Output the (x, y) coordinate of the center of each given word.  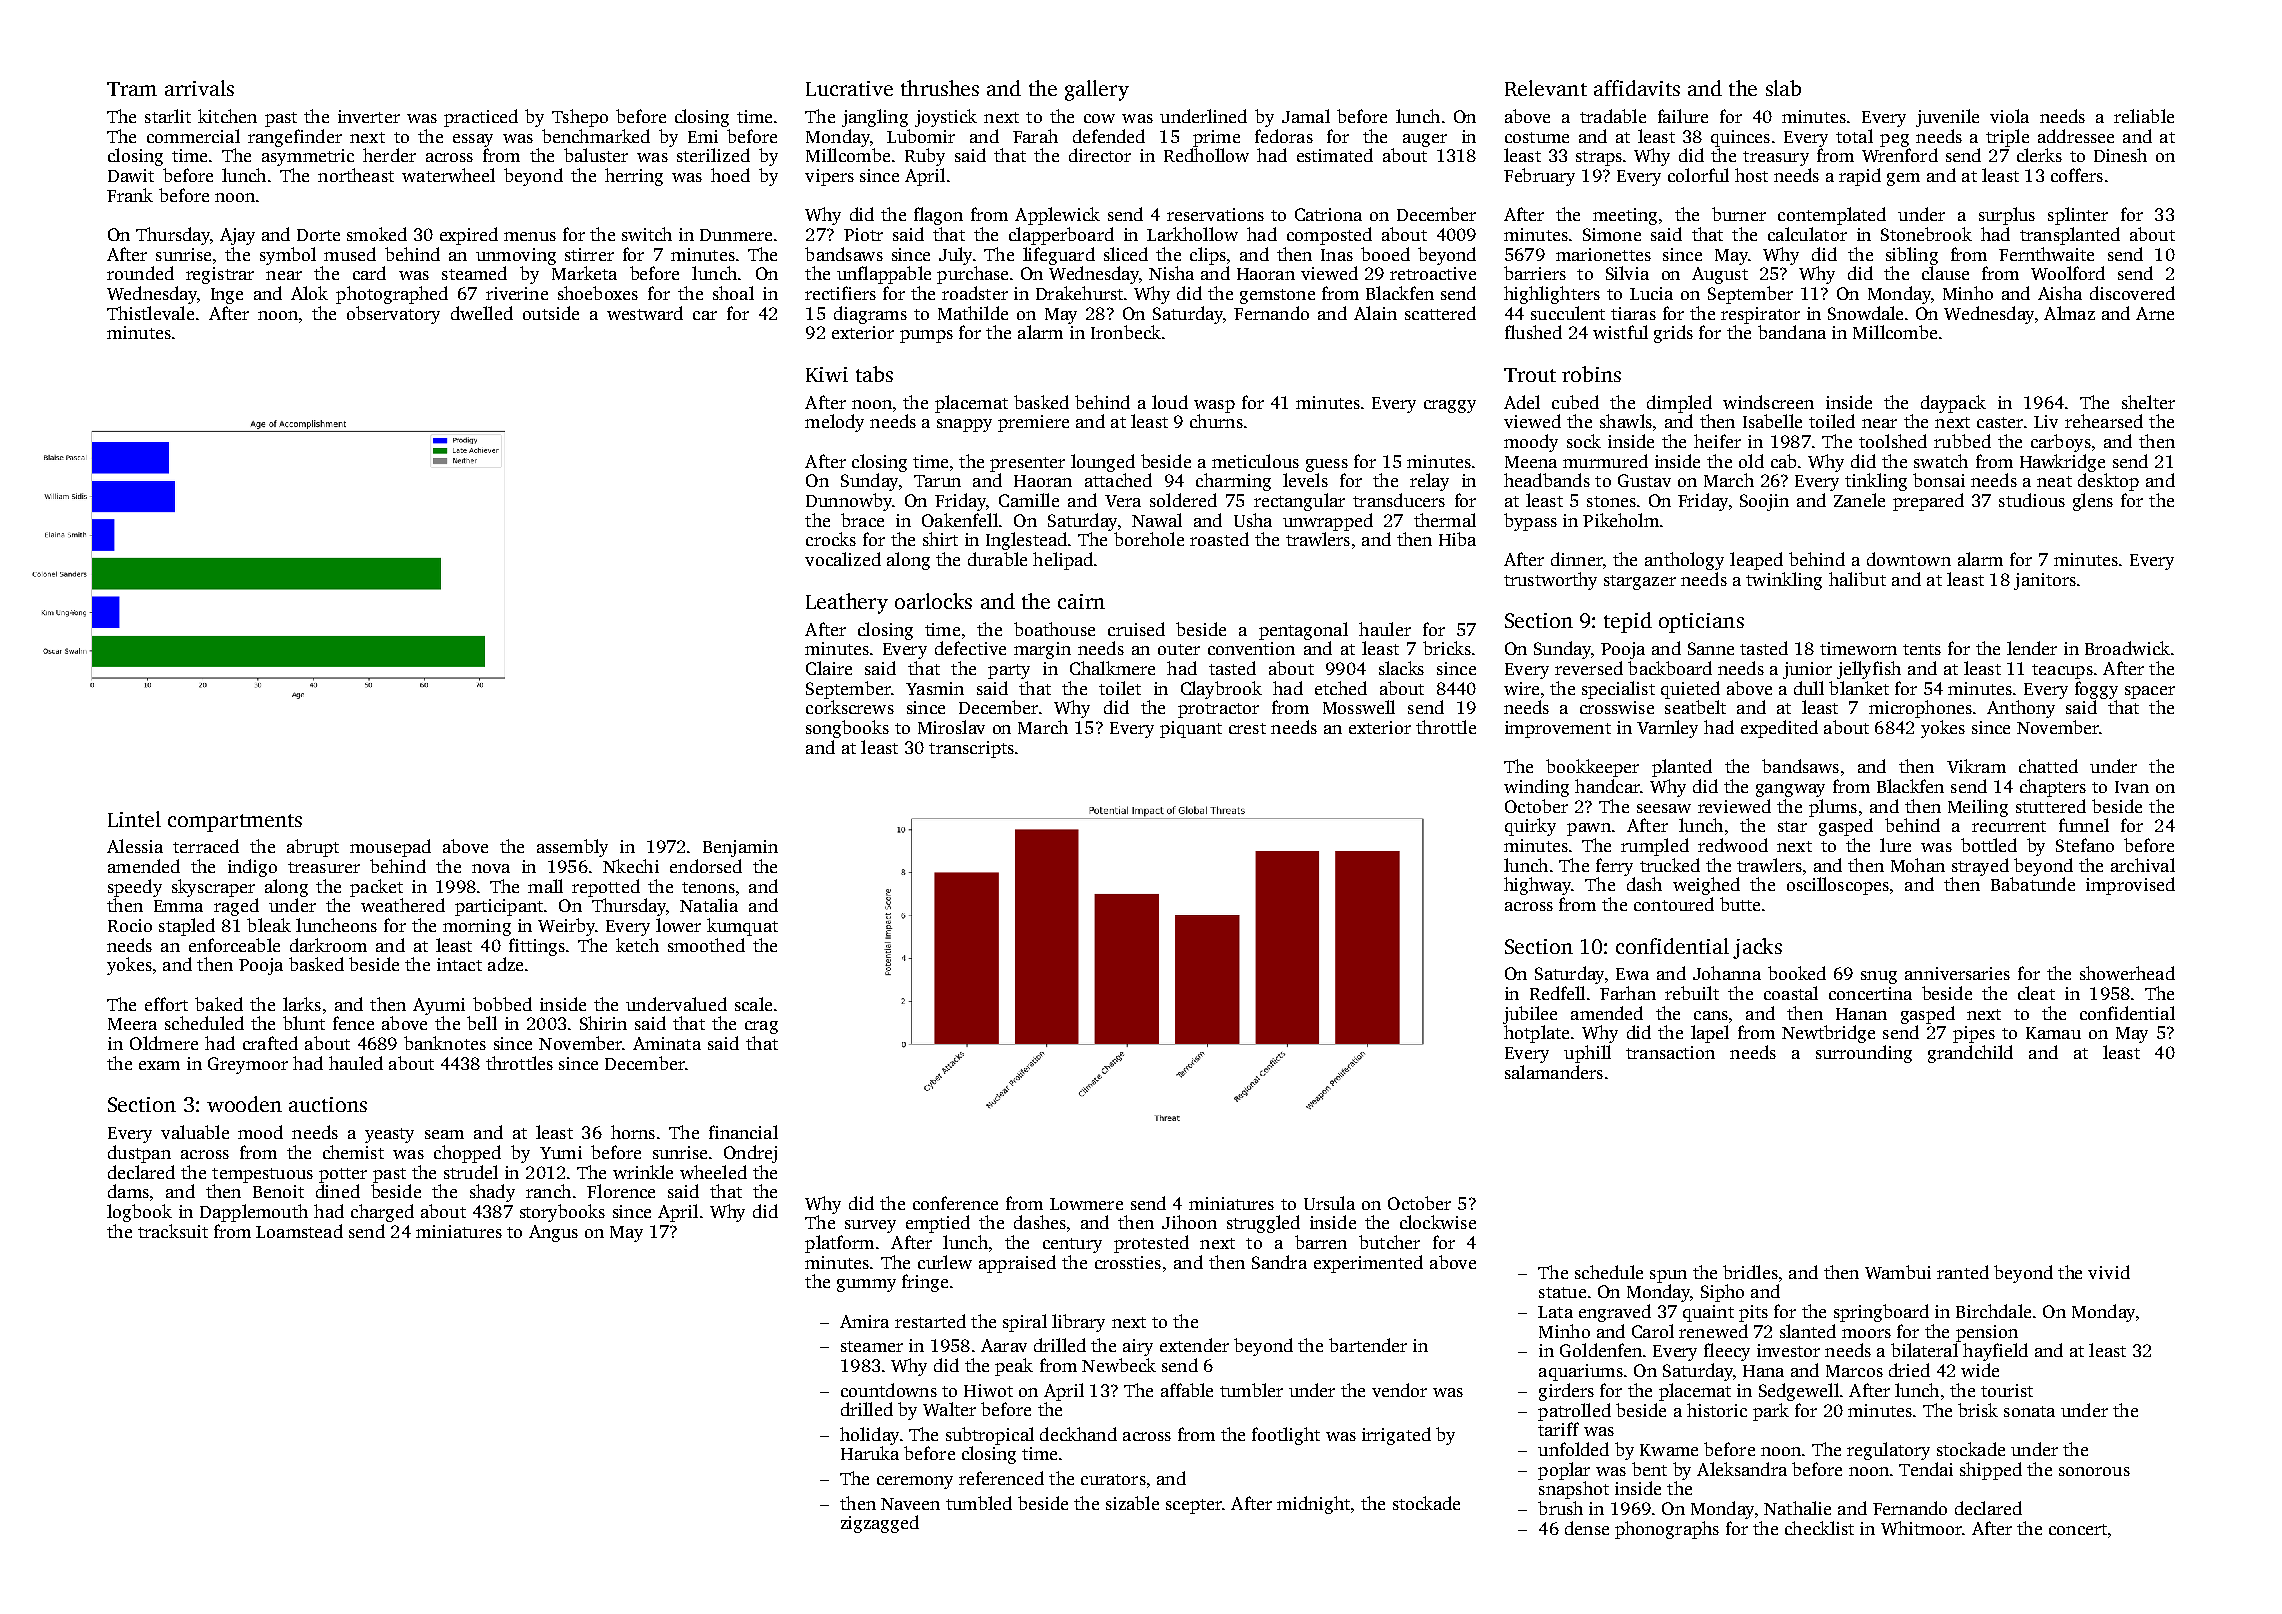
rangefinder (295, 138)
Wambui (1898, 1272)
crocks (831, 539)
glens (2093, 502)
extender (1194, 1345)
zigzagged (880, 1524)
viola (2009, 116)
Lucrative (849, 88)
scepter (1194, 1506)
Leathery (847, 603)
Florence (621, 1191)
